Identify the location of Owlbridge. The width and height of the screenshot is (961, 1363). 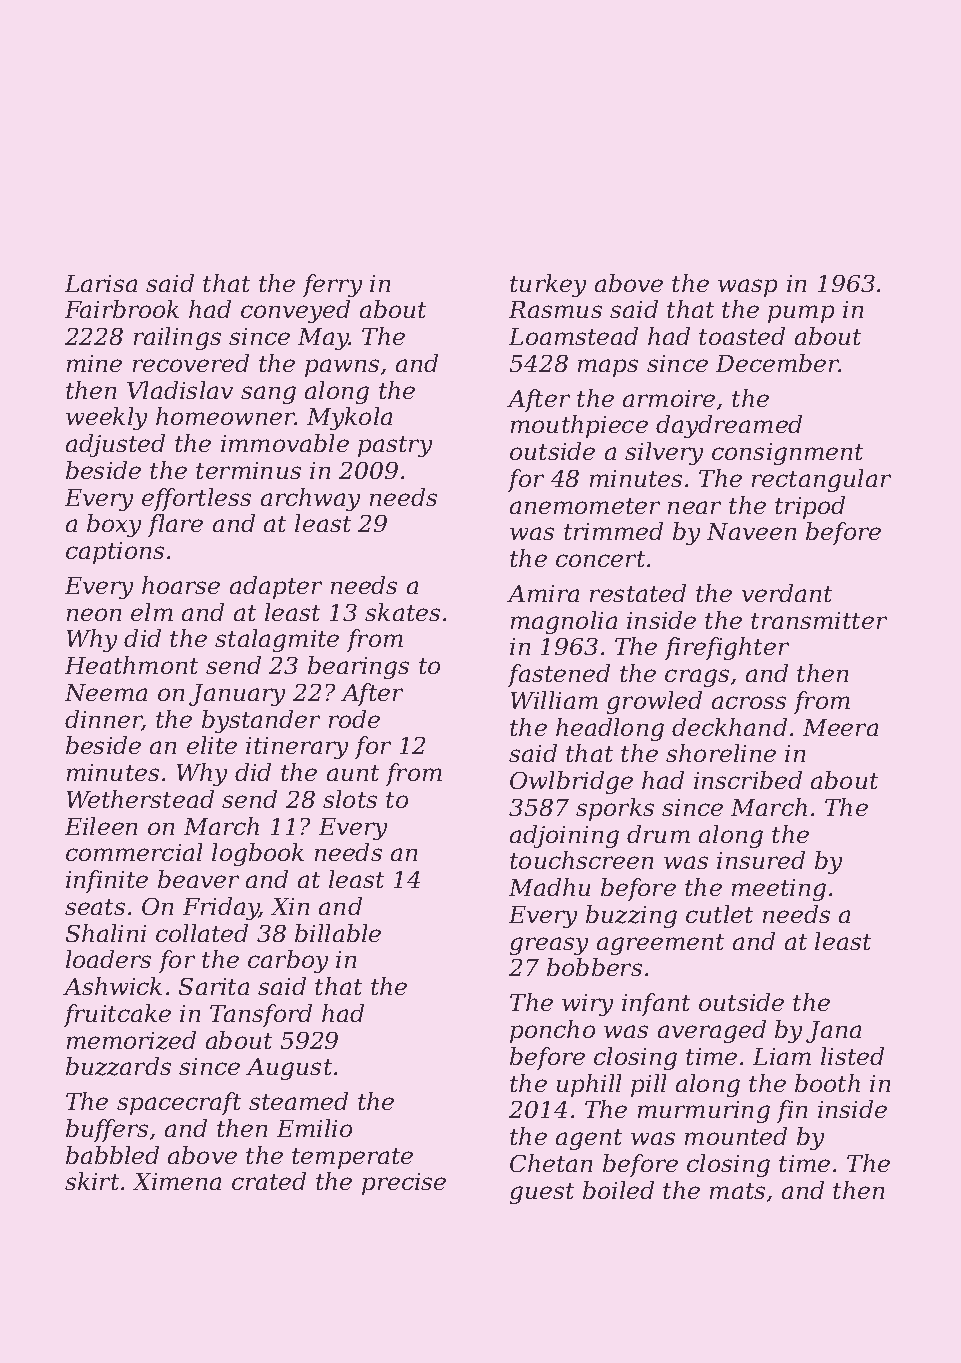
(571, 782).
